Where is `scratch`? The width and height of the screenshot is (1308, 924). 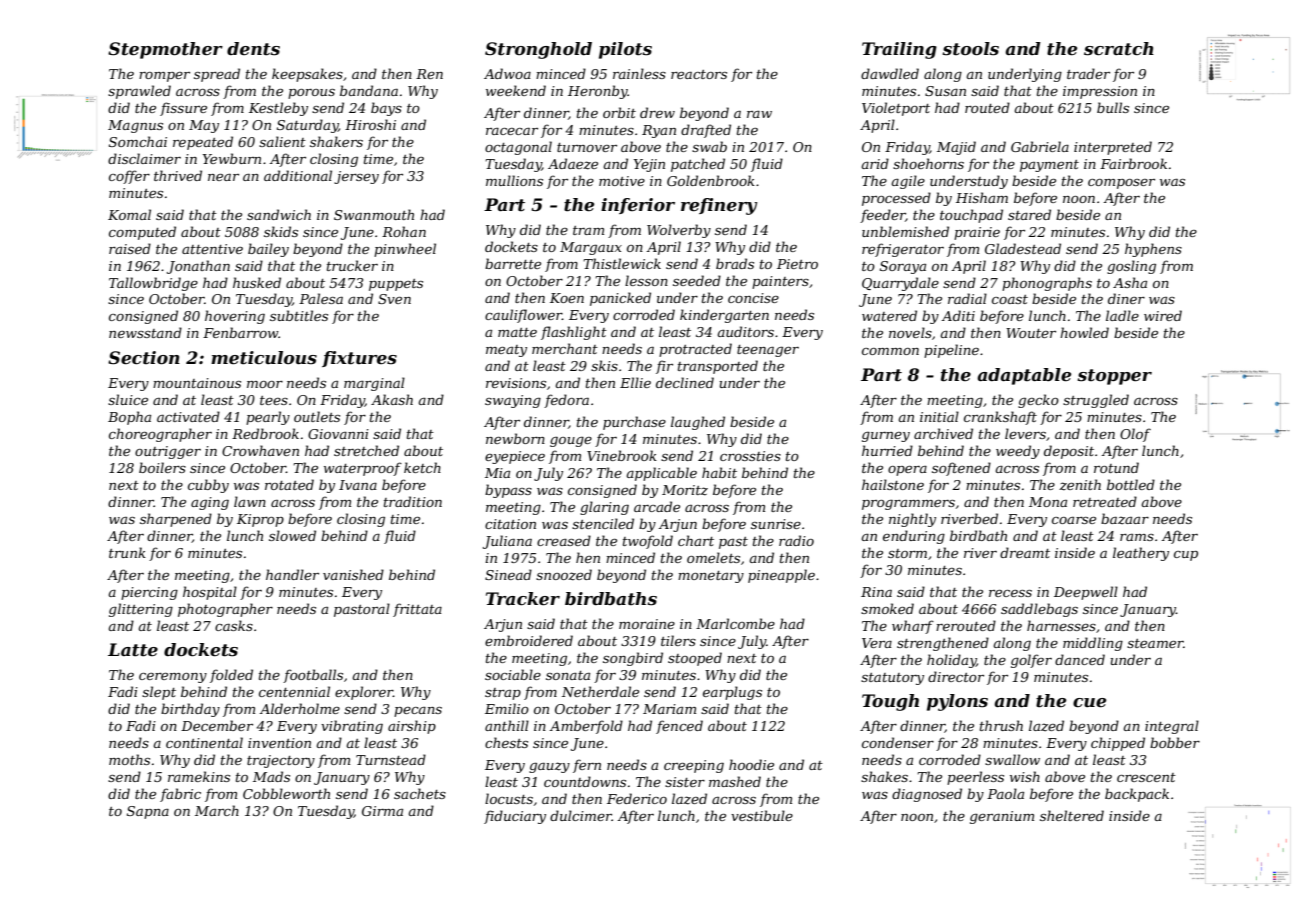
scratch is located at coordinates (1119, 49).
